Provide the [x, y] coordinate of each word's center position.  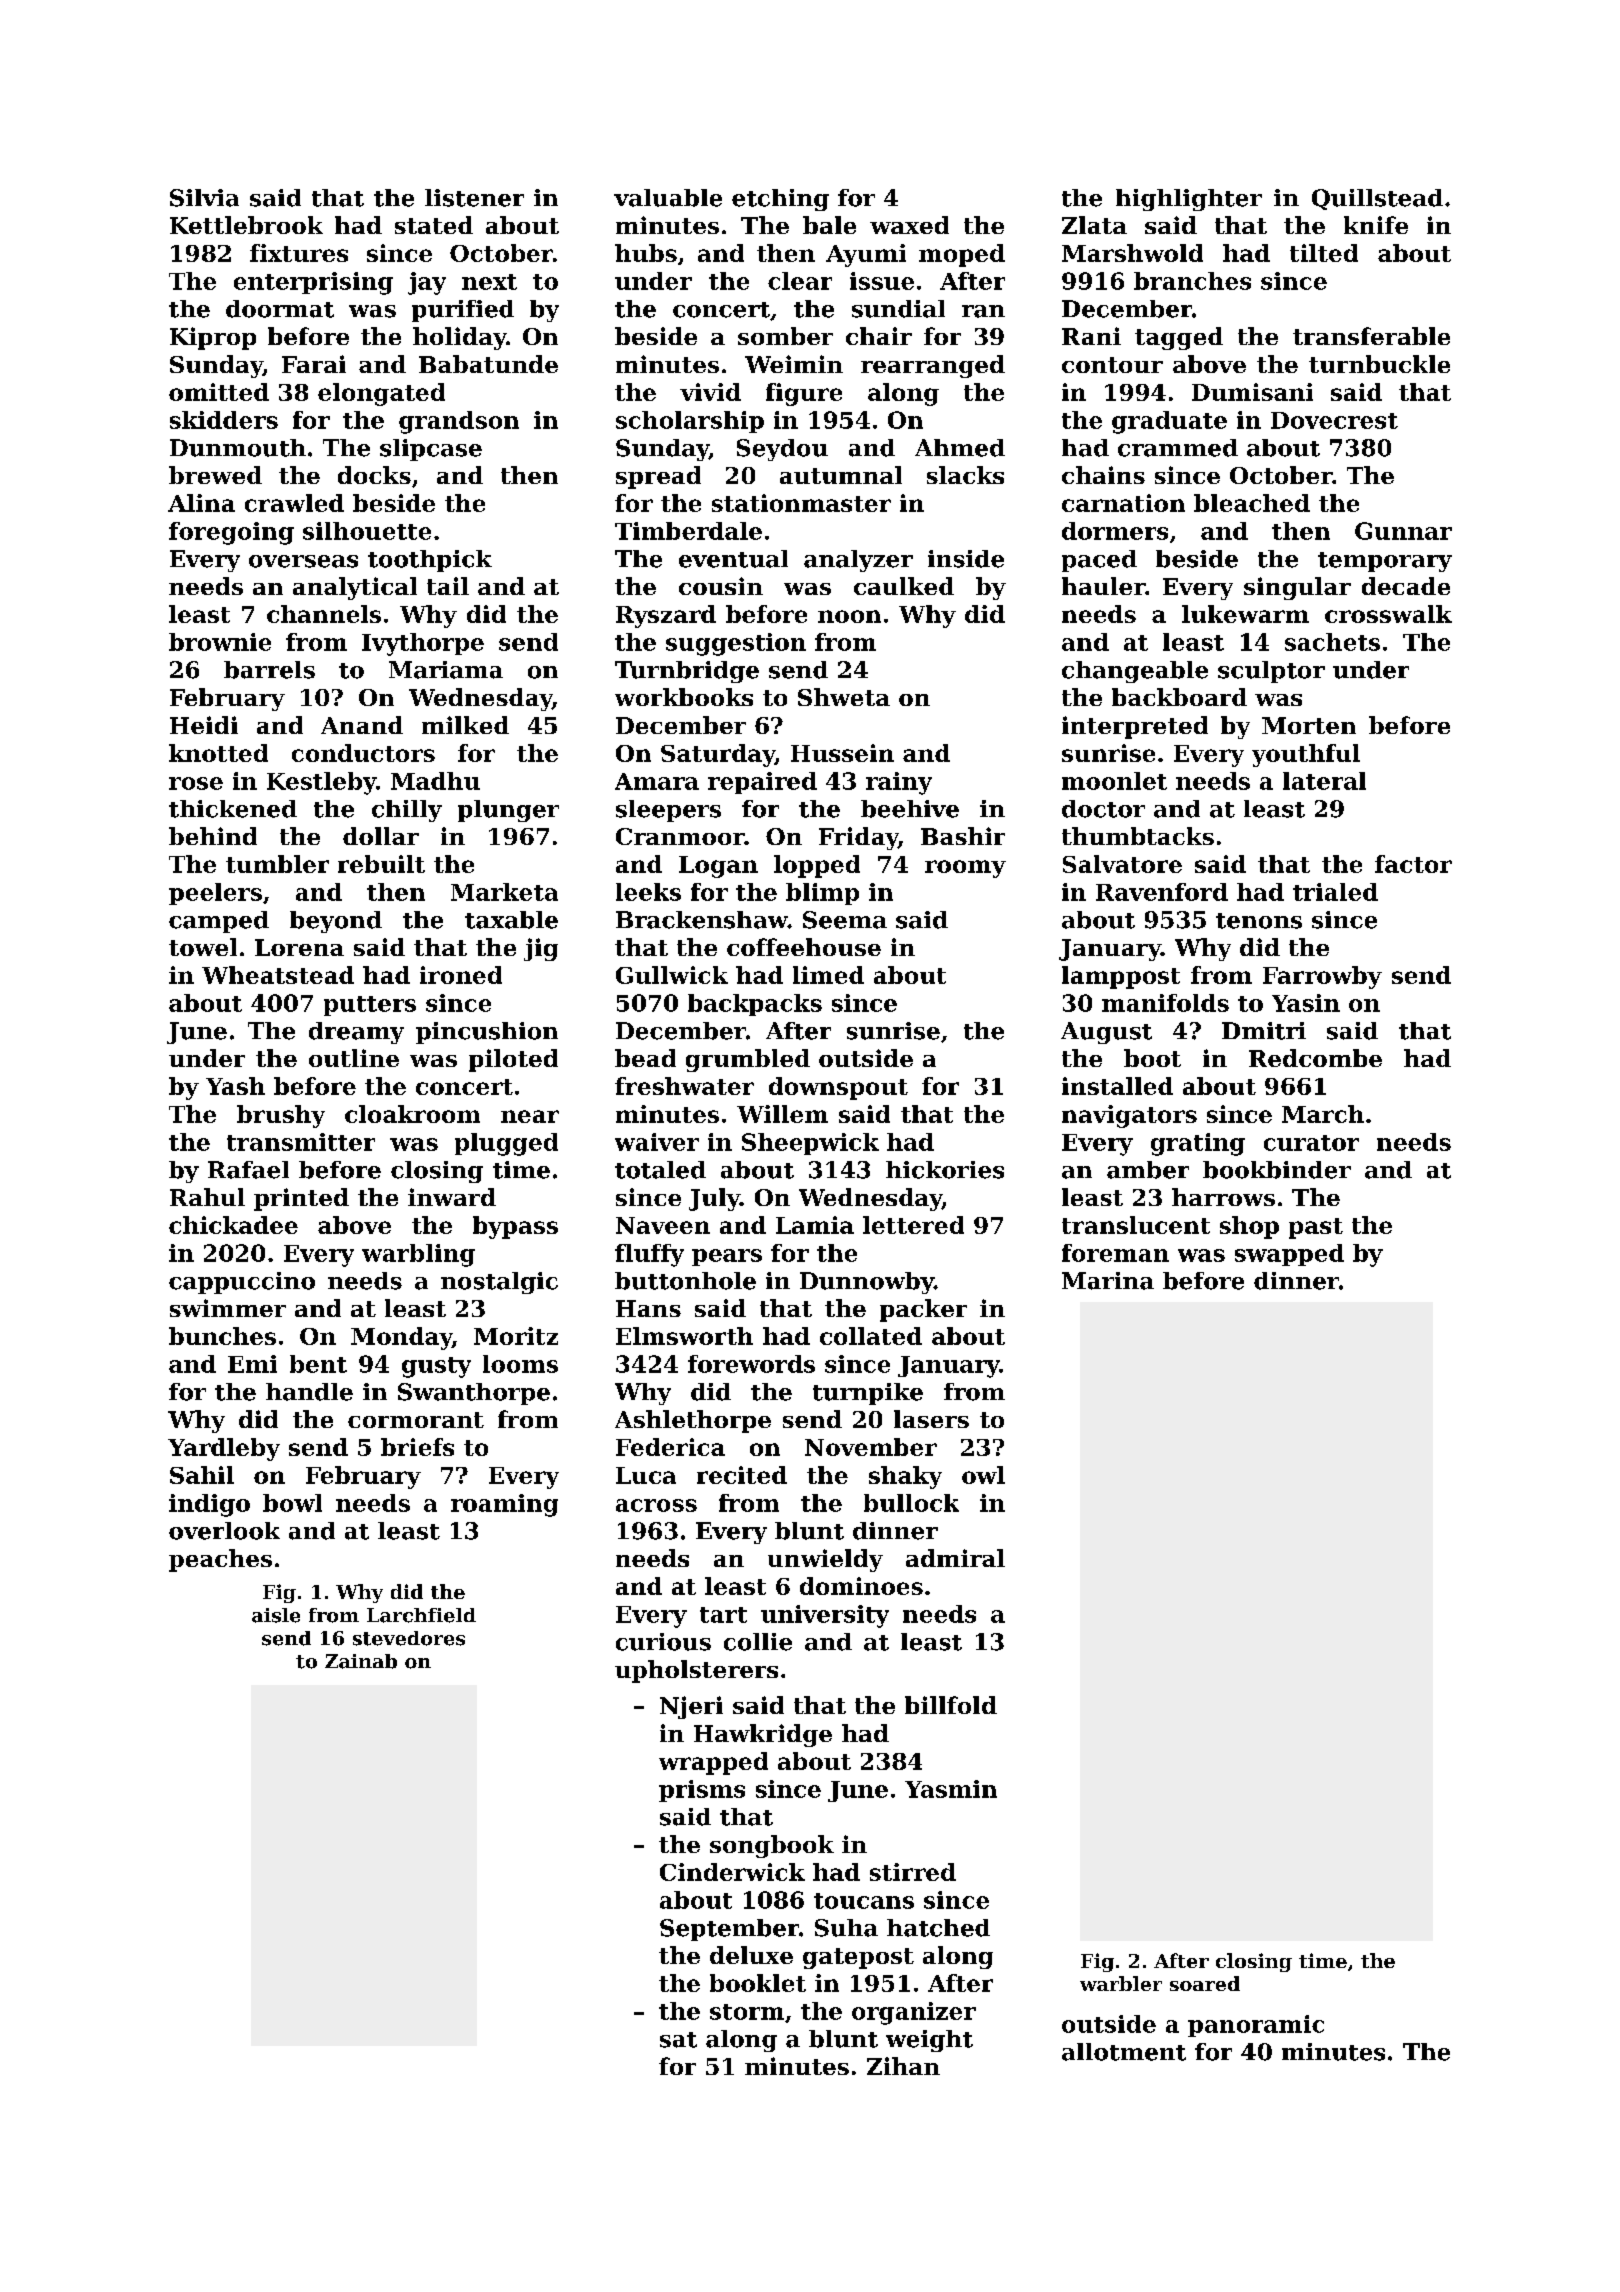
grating [1198, 1144]
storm [747, 2012]
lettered [913, 1225]
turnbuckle [1379, 364]
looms [520, 1364]
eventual [733, 559]
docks [374, 475]
